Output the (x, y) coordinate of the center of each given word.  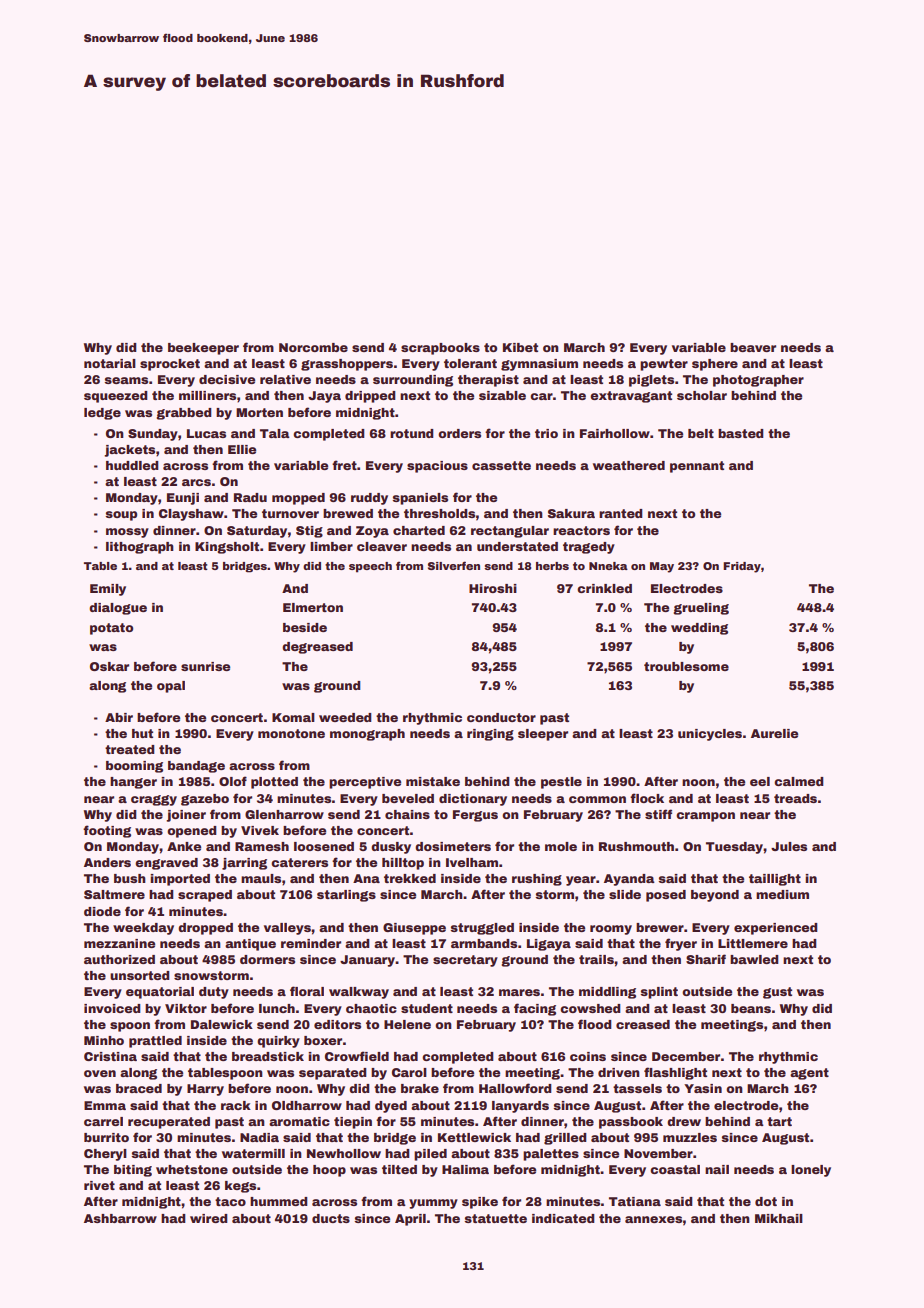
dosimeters (453, 846)
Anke (184, 846)
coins (588, 1056)
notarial (110, 363)
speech (370, 567)
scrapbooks (440, 349)
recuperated (169, 1123)
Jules (789, 846)
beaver (753, 347)
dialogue (118, 609)
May (662, 567)
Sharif (706, 959)
